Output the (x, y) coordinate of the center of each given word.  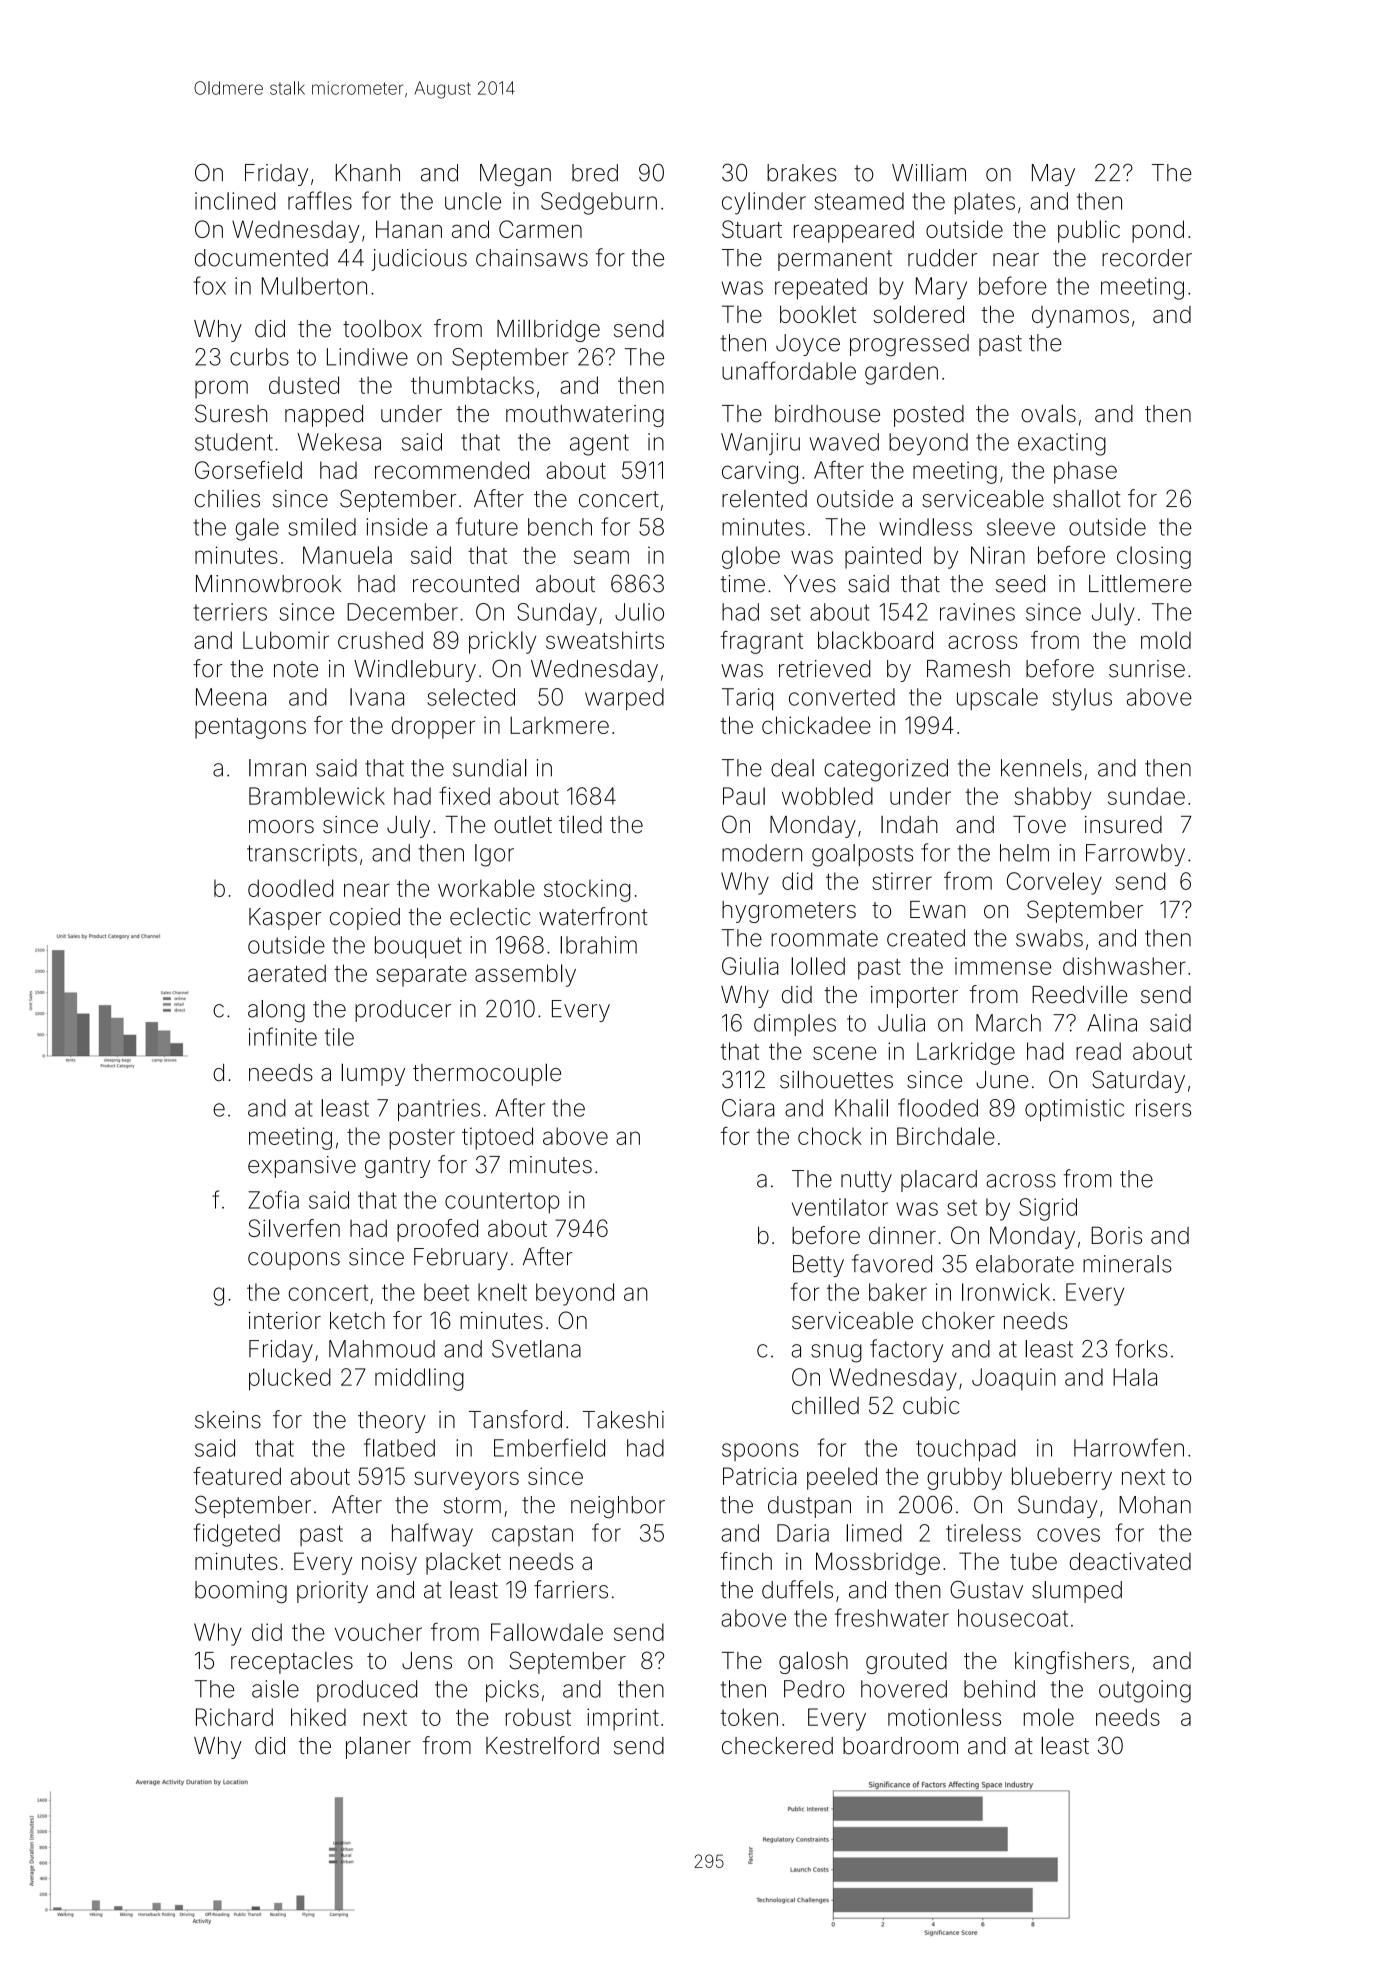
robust (538, 1717)
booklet (818, 314)
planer (378, 1747)
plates (985, 203)
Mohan (1155, 1505)
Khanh (368, 173)
